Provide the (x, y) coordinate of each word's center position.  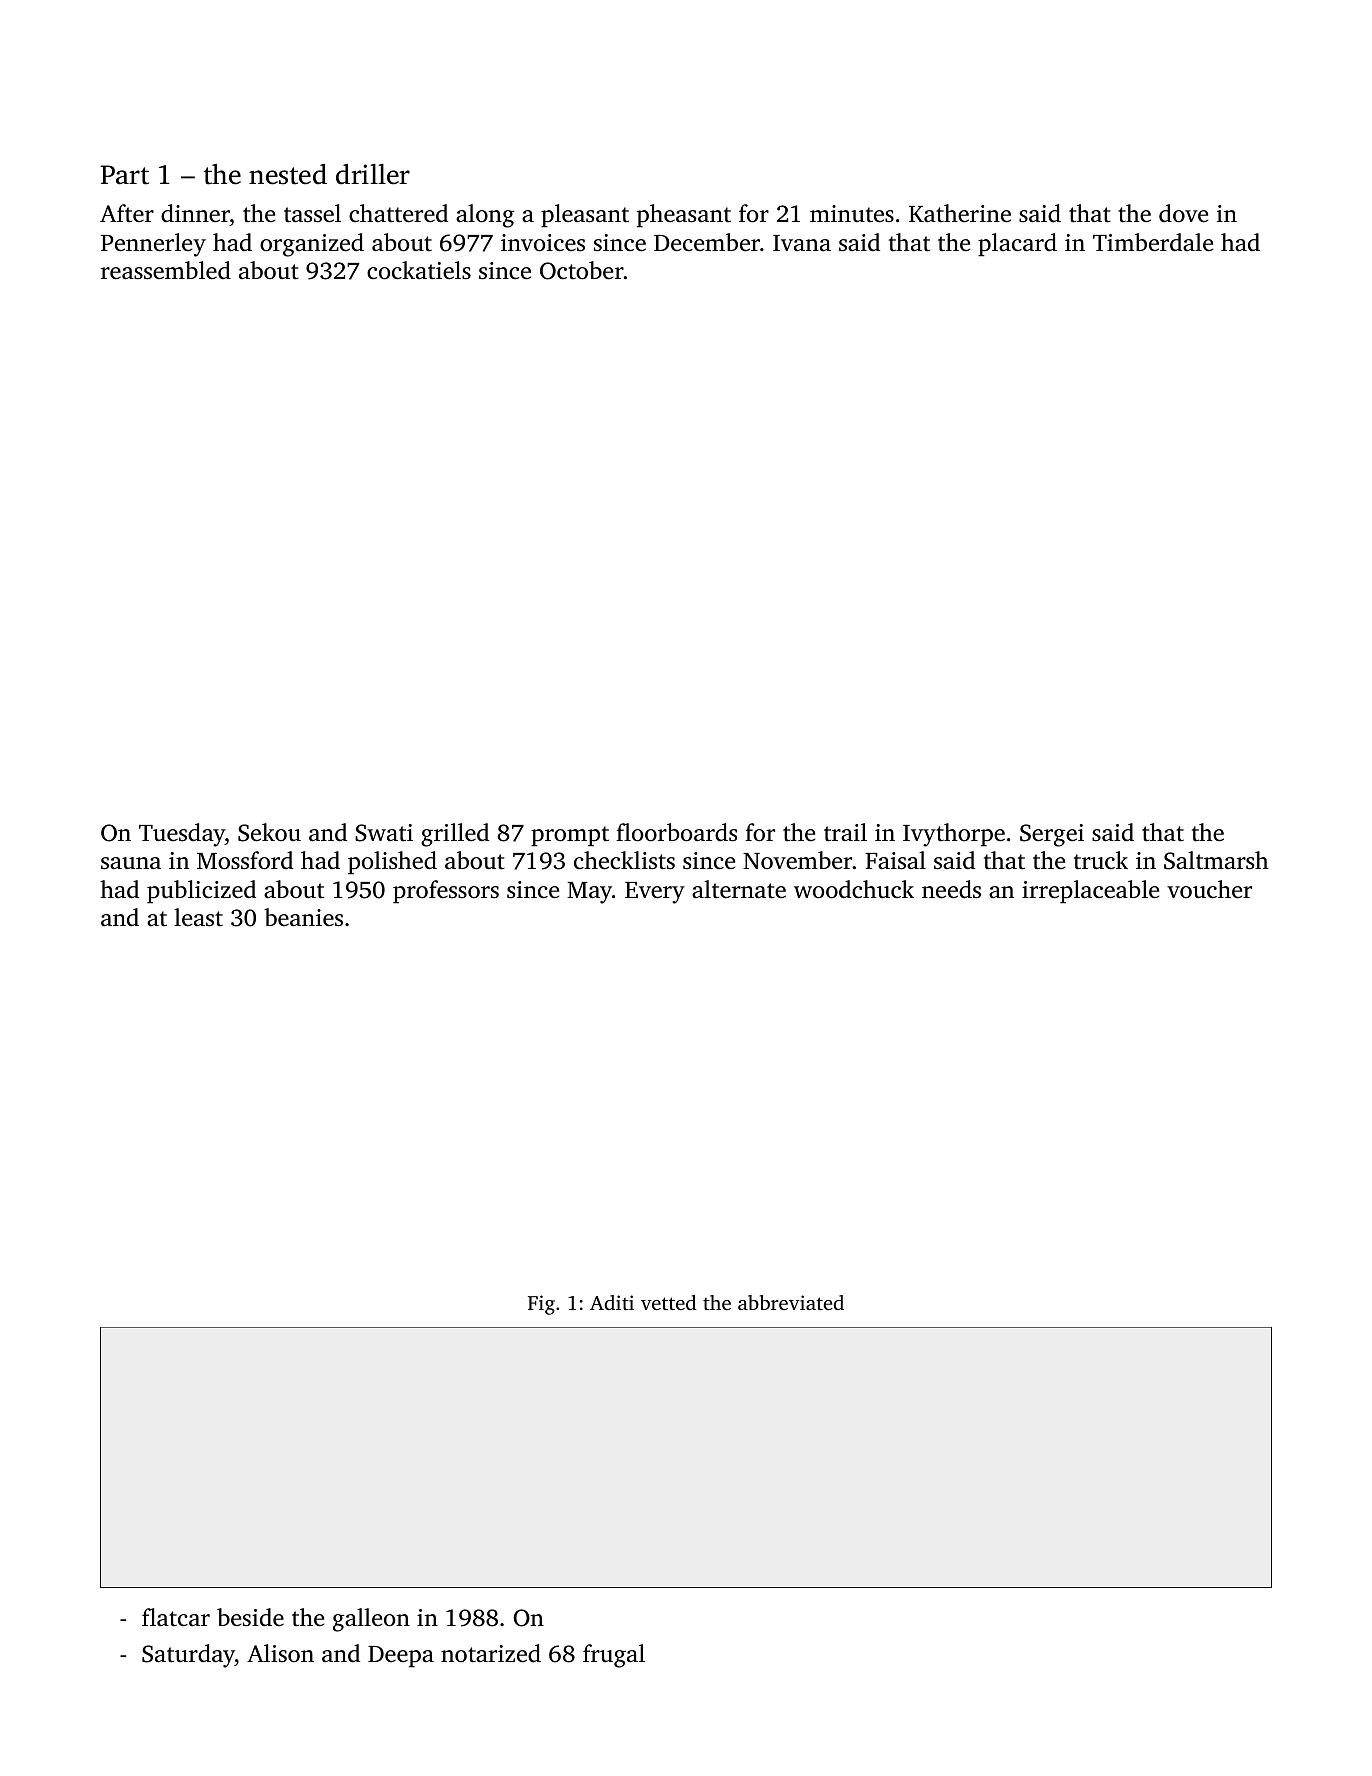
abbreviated (791, 1302)
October (582, 270)
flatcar (176, 1617)
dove (1183, 213)
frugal (614, 1656)
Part (125, 175)
